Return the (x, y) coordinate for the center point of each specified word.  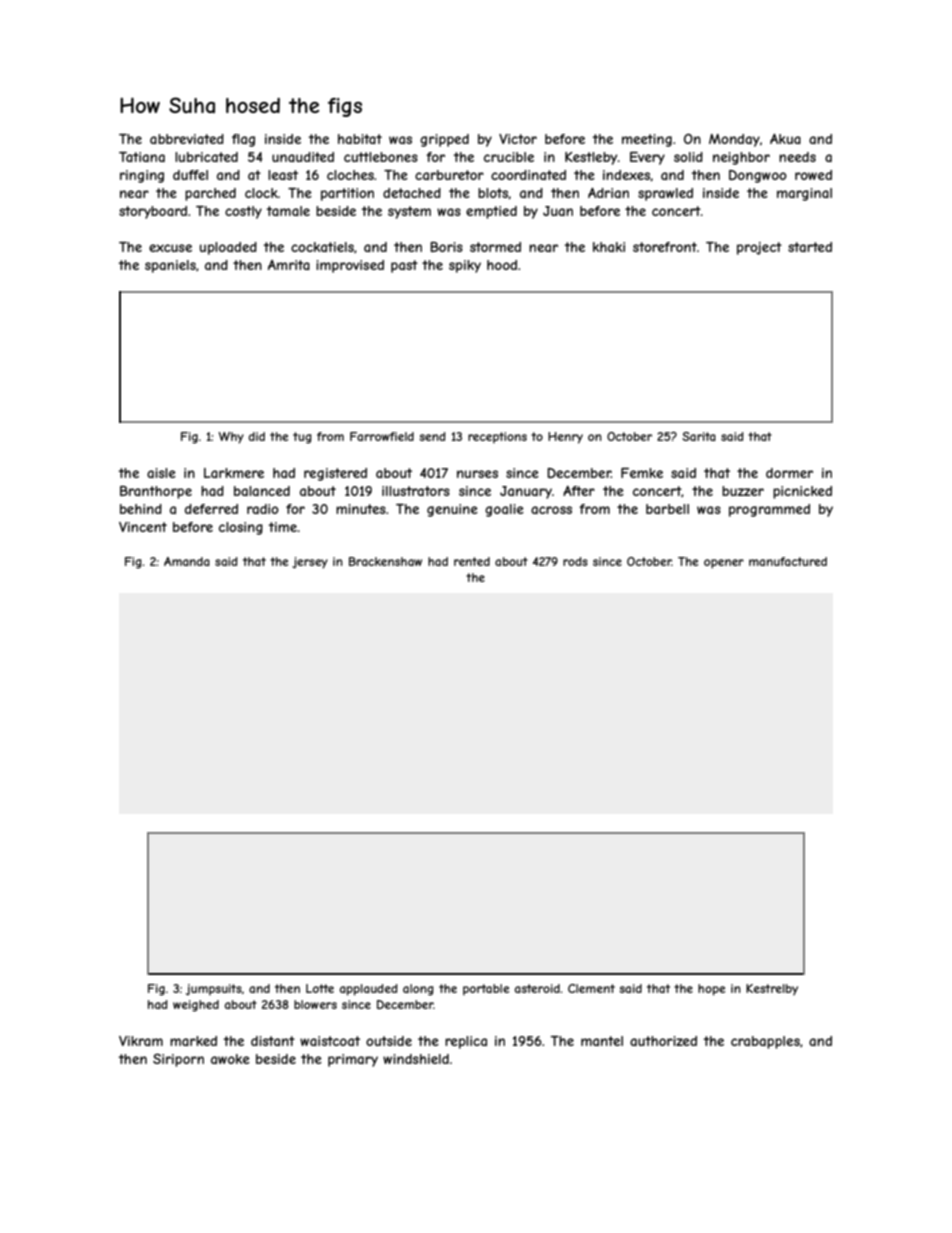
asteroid (537, 988)
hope (711, 990)
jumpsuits (214, 989)
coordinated (528, 175)
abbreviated (187, 139)
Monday (734, 140)
